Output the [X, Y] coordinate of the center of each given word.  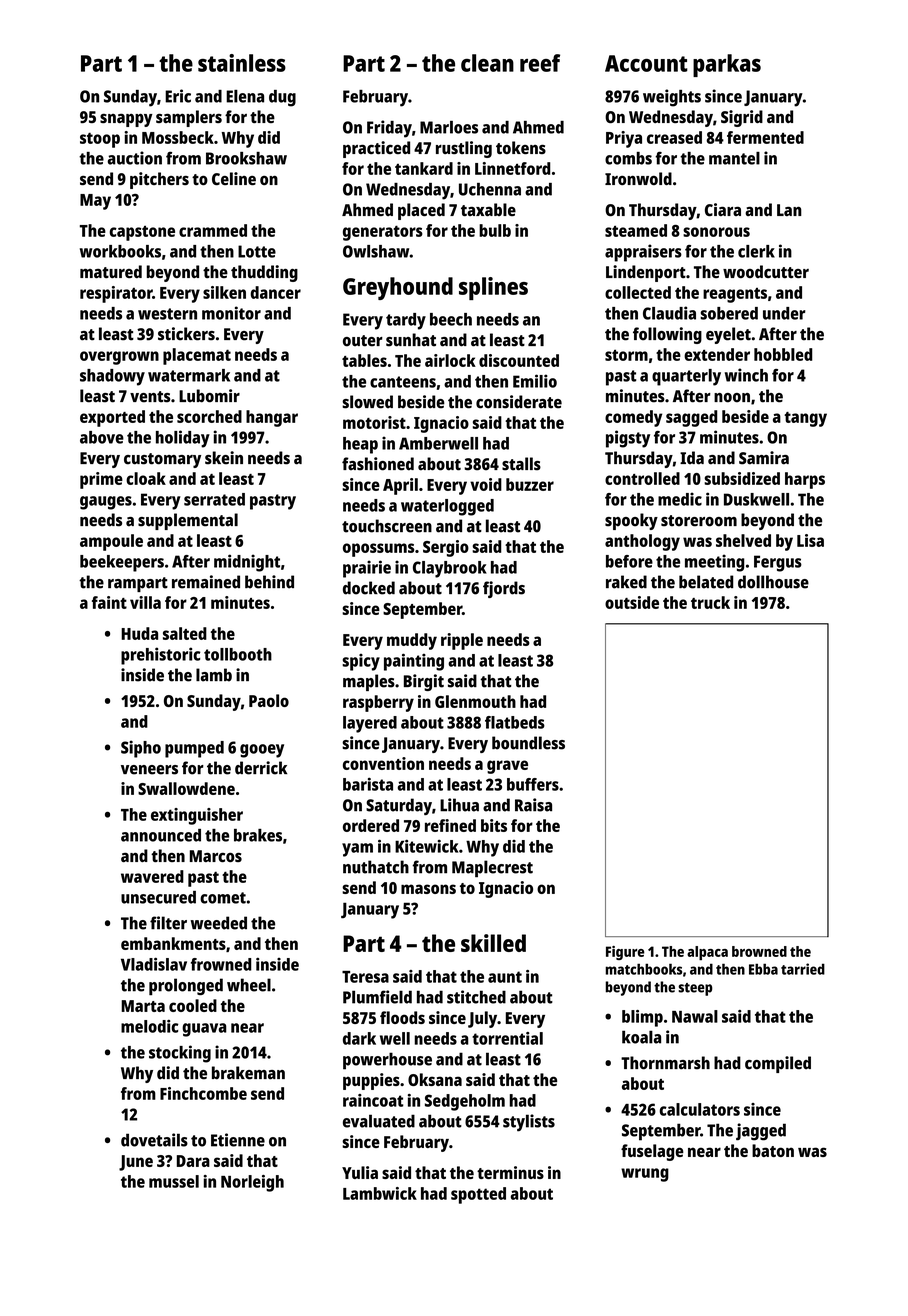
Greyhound [398, 288]
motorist [374, 422]
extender [717, 354]
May [95, 202]
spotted [478, 1195]
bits [494, 825]
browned [759, 951]
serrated [214, 499]
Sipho [141, 749]
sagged [691, 418]
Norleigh [252, 1183]
